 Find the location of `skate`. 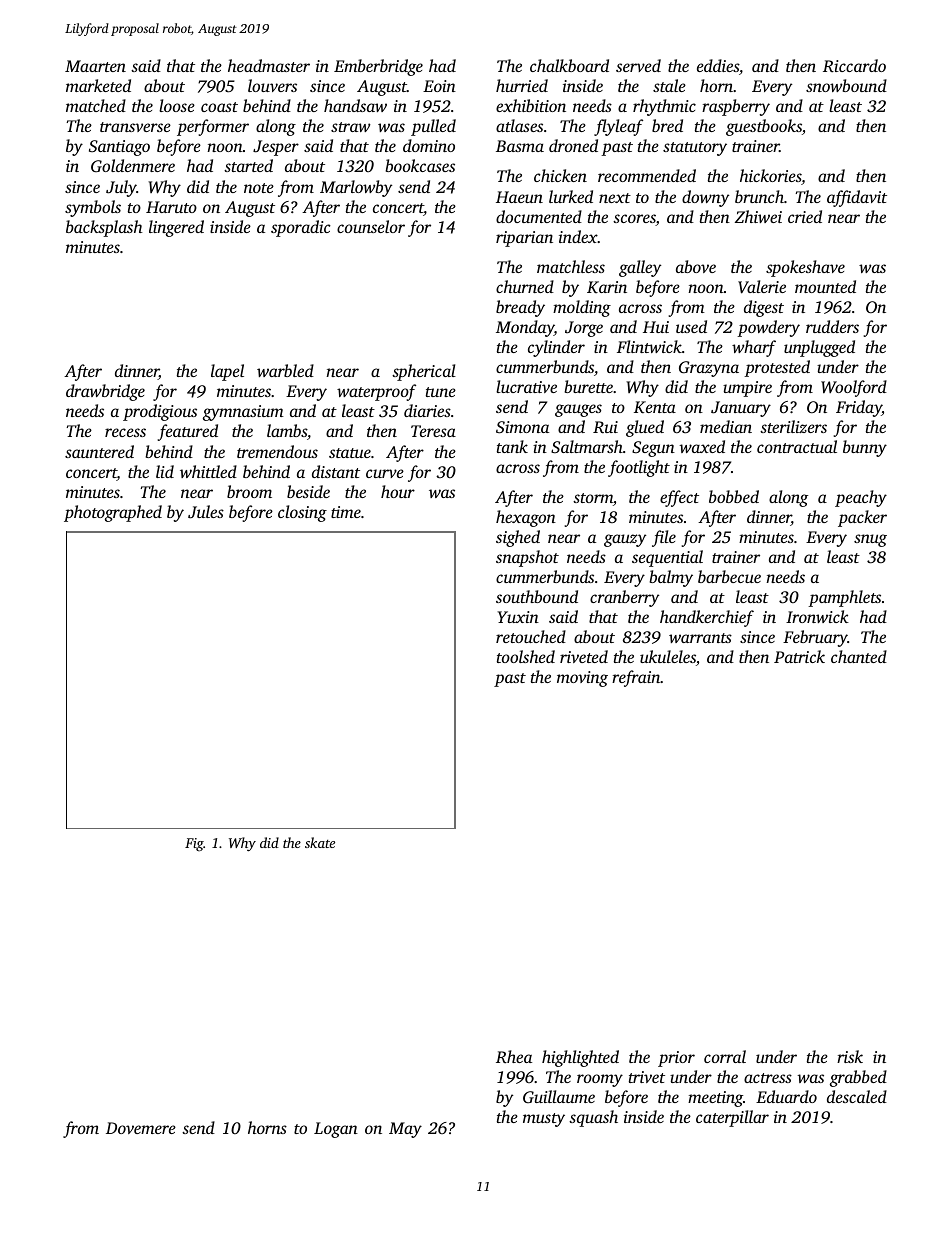

skate is located at coordinates (320, 842).
